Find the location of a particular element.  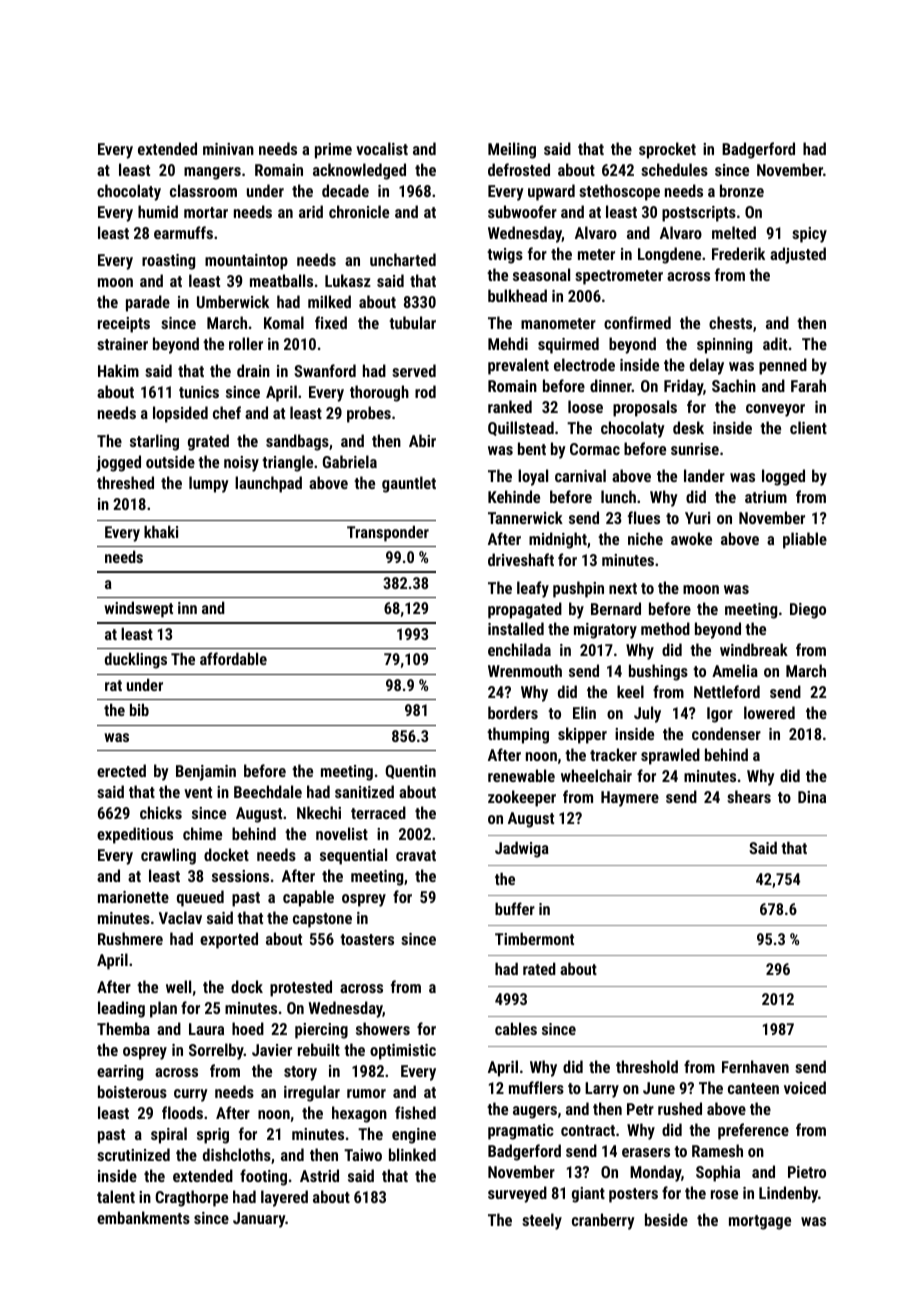

affordable is located at coordinates (233, 658).
